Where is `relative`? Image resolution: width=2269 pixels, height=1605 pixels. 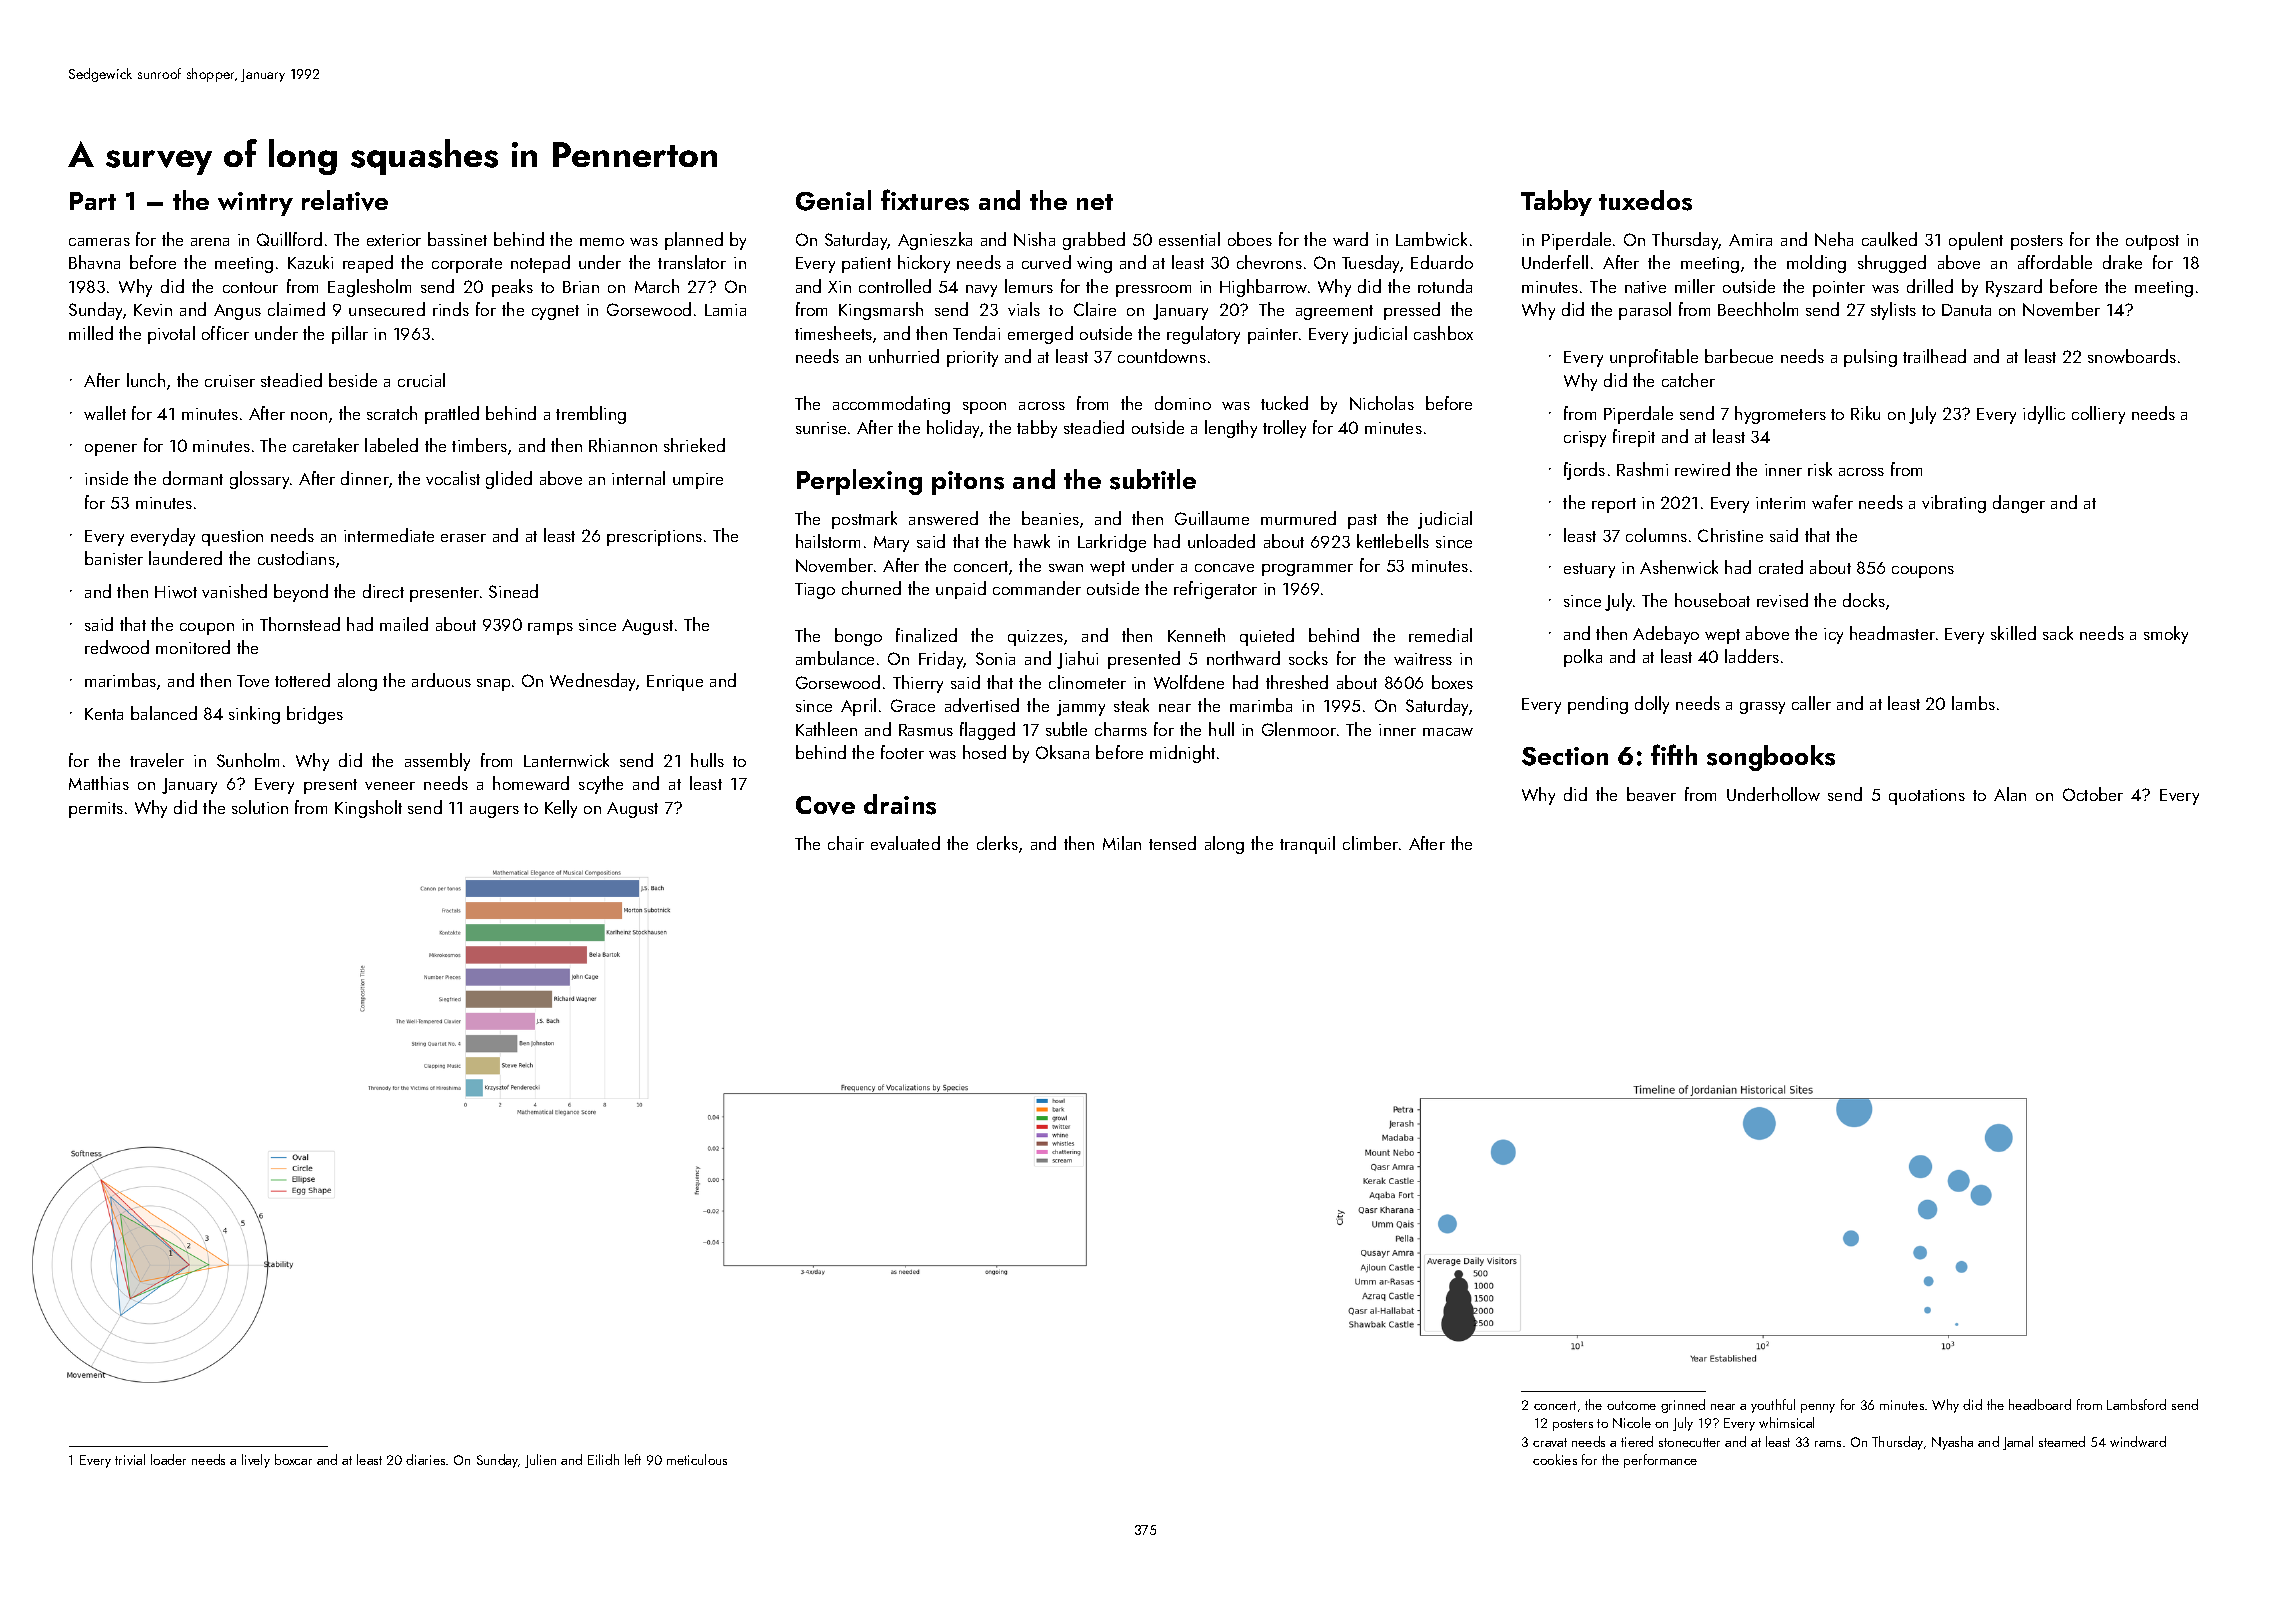 relative is located at coordinates (345, 200).
